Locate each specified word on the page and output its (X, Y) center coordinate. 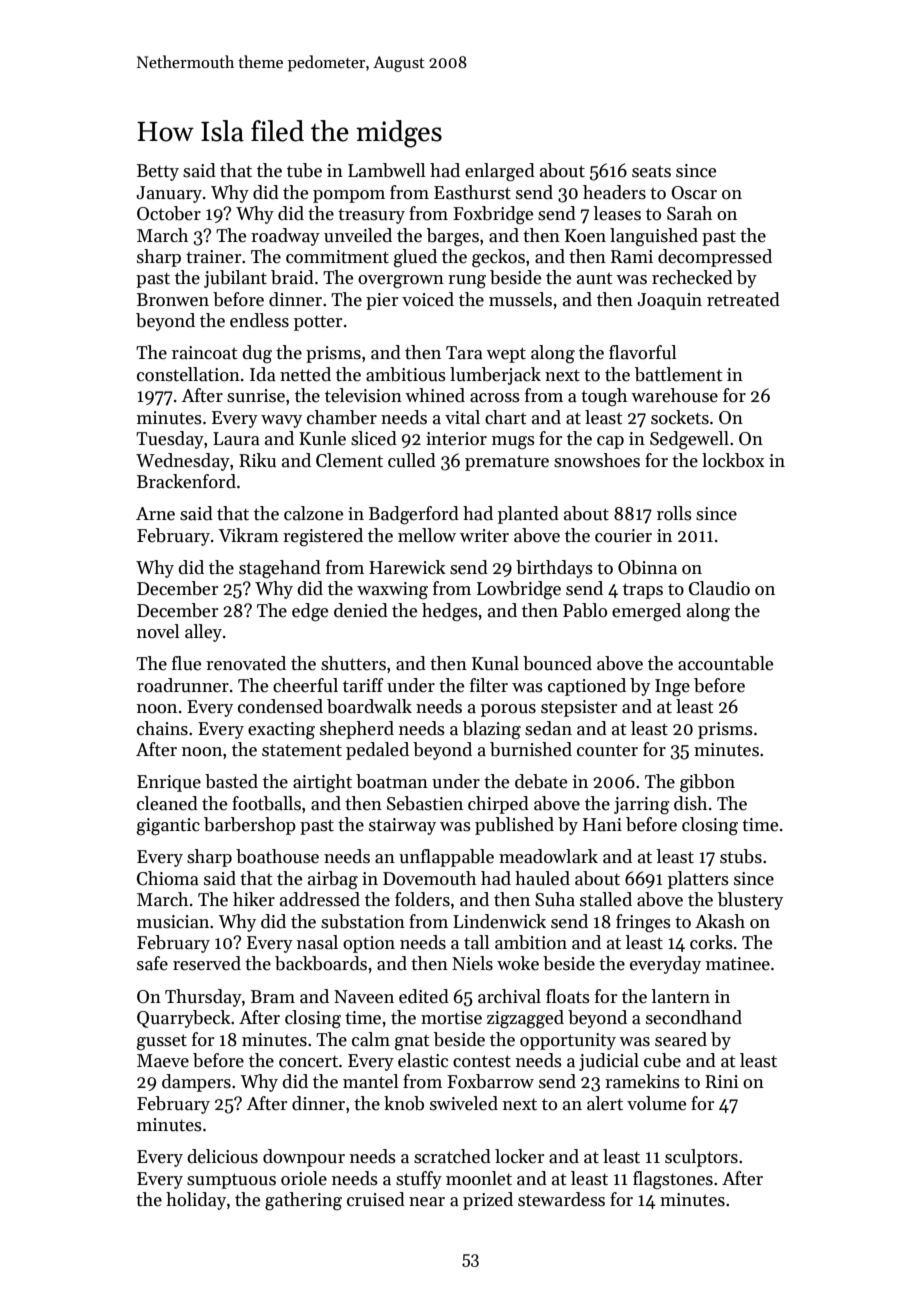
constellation (188, 374)
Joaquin (669, 301)
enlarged (500, 172)
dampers (196, 1083)
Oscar (694, 193)
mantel (370, 1081)
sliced (374, 438)
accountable (725, 663)
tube (304, 170)
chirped (498, 805)
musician (173, 922)
